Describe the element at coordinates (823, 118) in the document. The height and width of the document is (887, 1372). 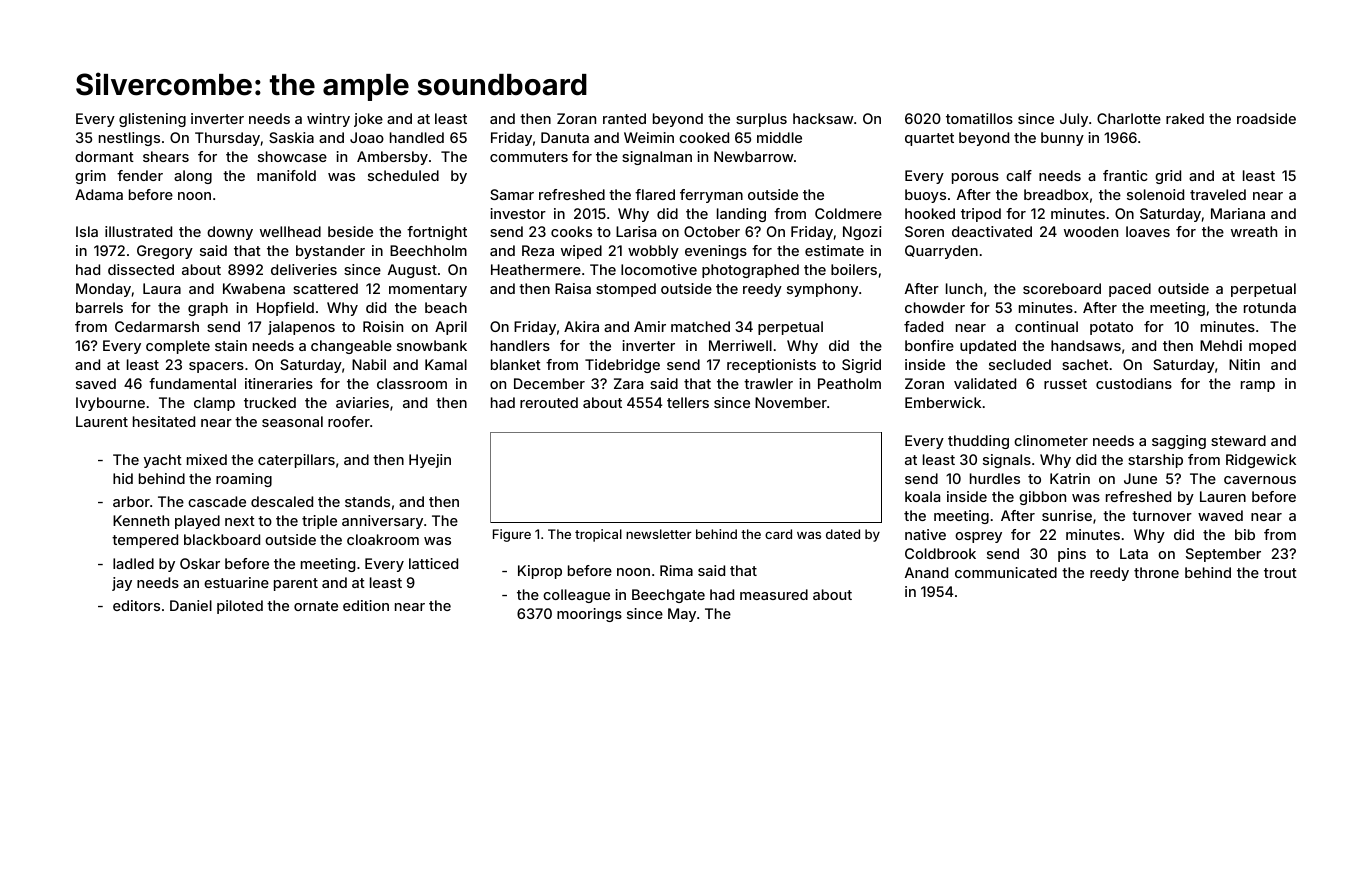
I see `hacksaw` at that location.
